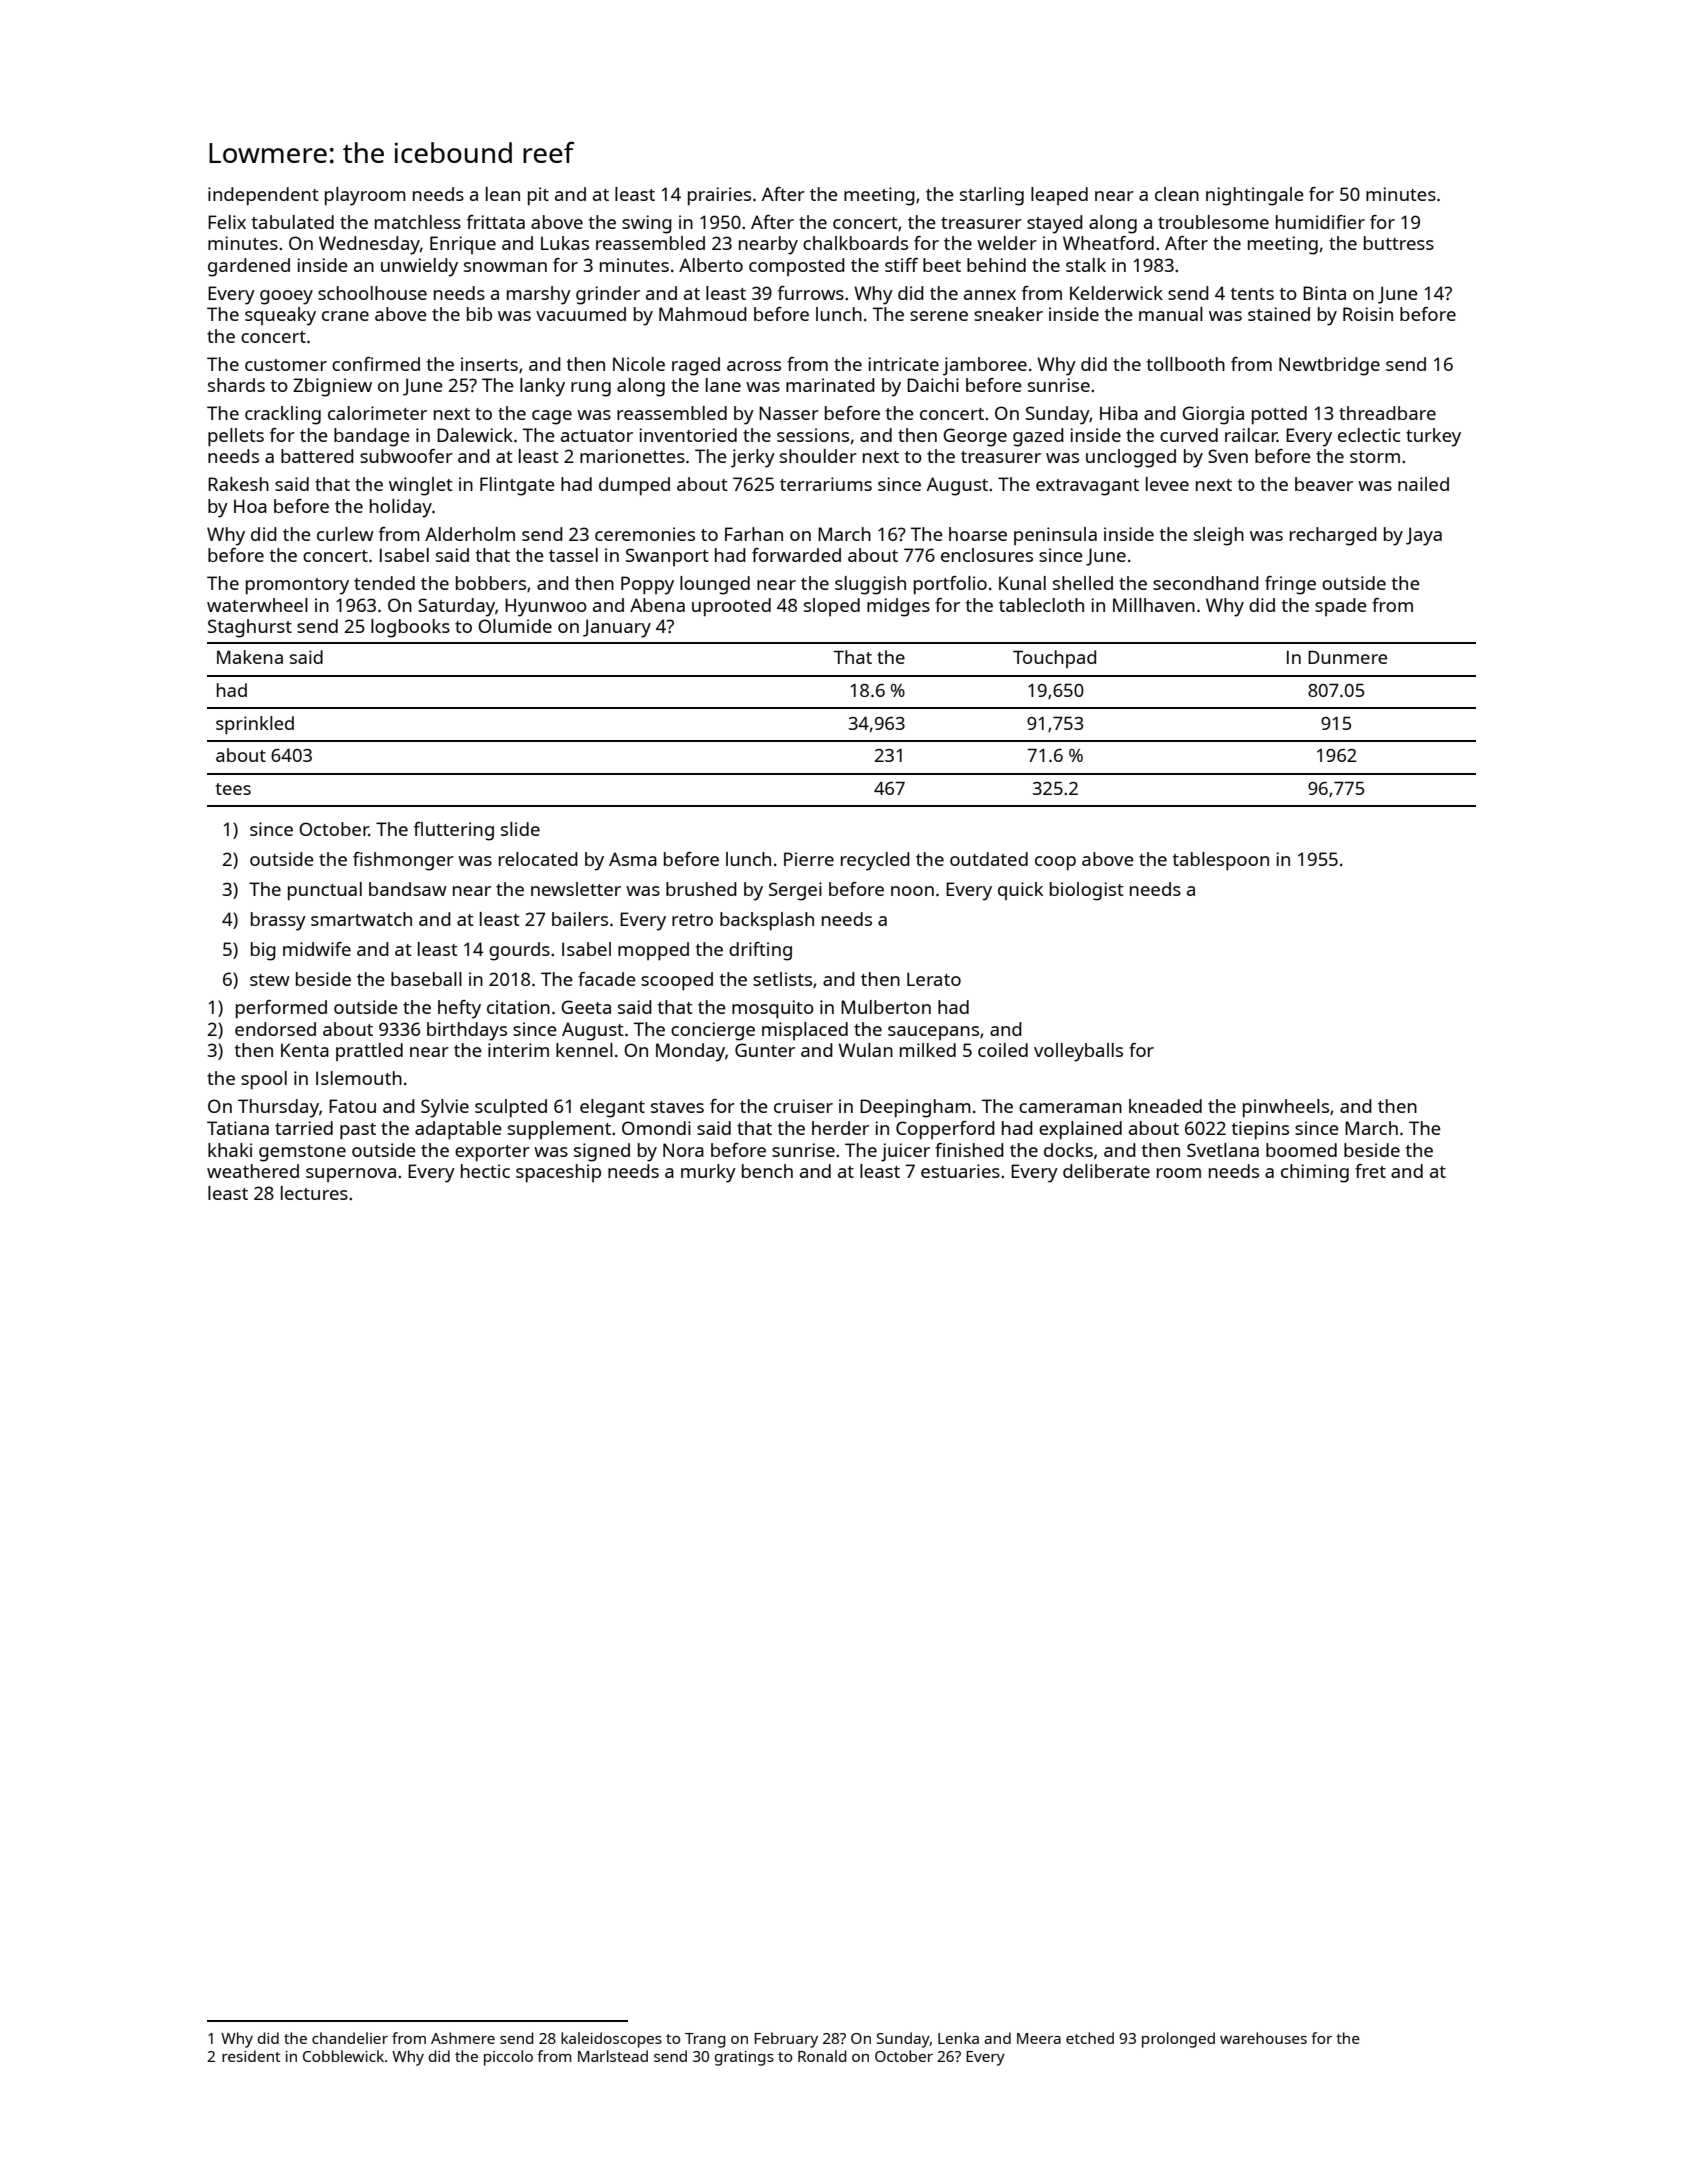 This screenshot has height=2178, width=1683. What do you see at coordinates (263, 196) in the screenshot?
I see `independent` at bounding box center [263, 196].
